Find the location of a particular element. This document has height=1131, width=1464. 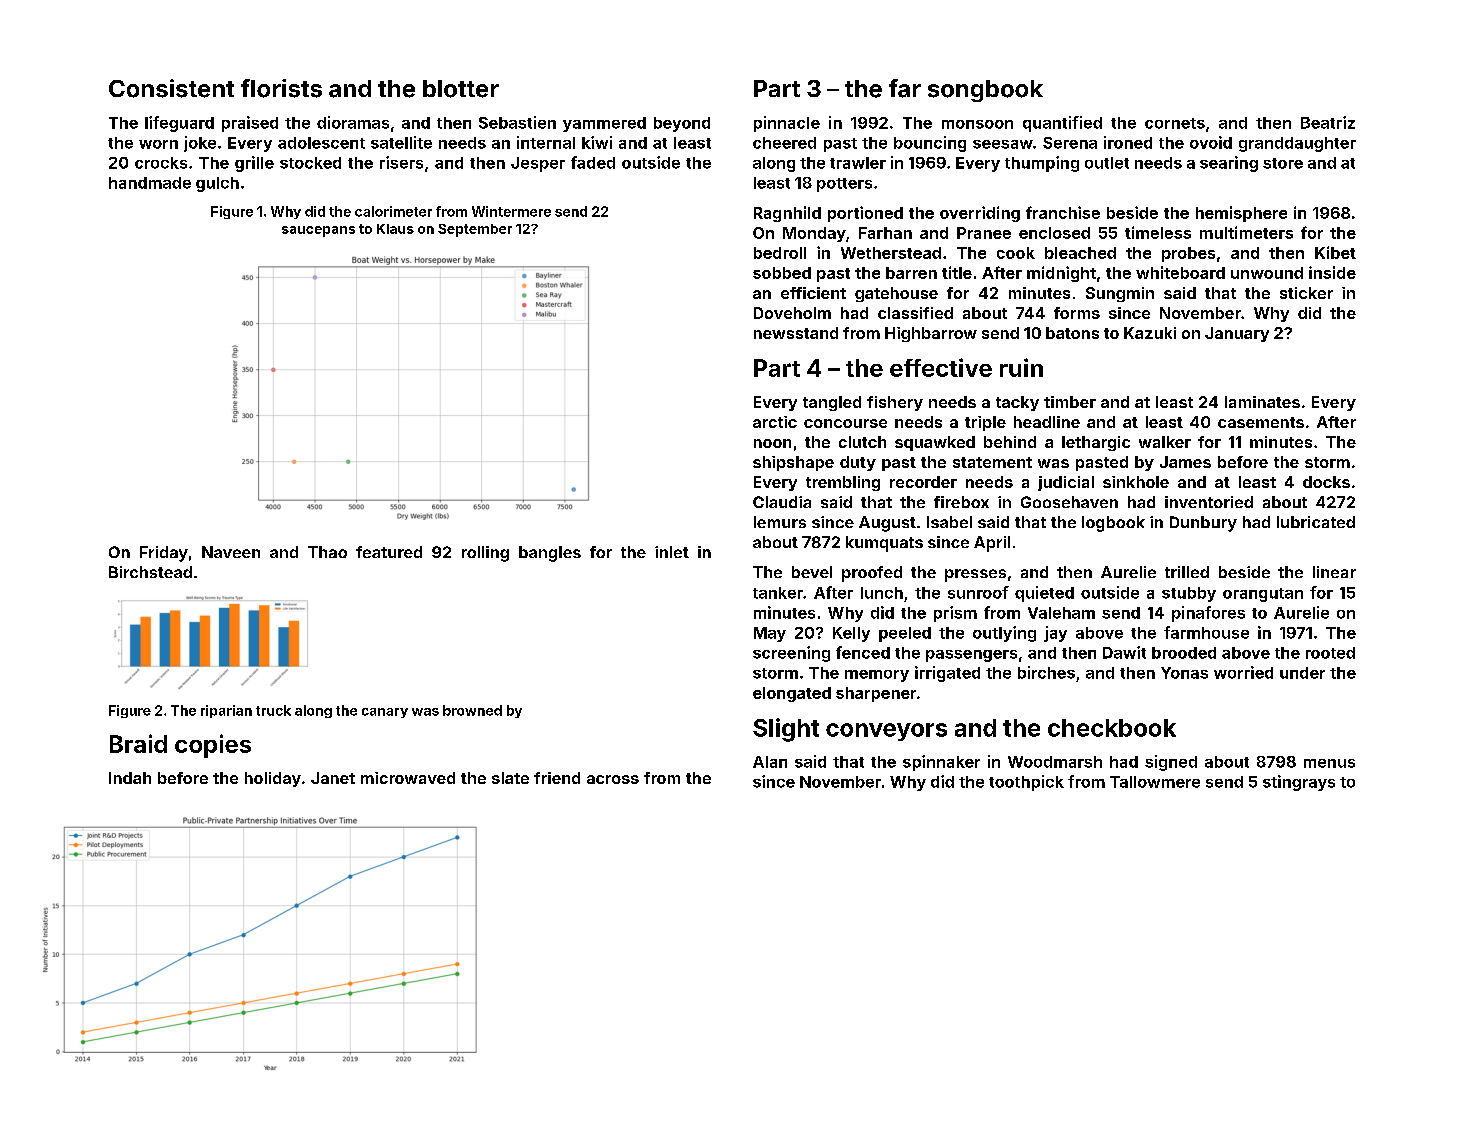

holiday is located at coordinates (273, 779).
